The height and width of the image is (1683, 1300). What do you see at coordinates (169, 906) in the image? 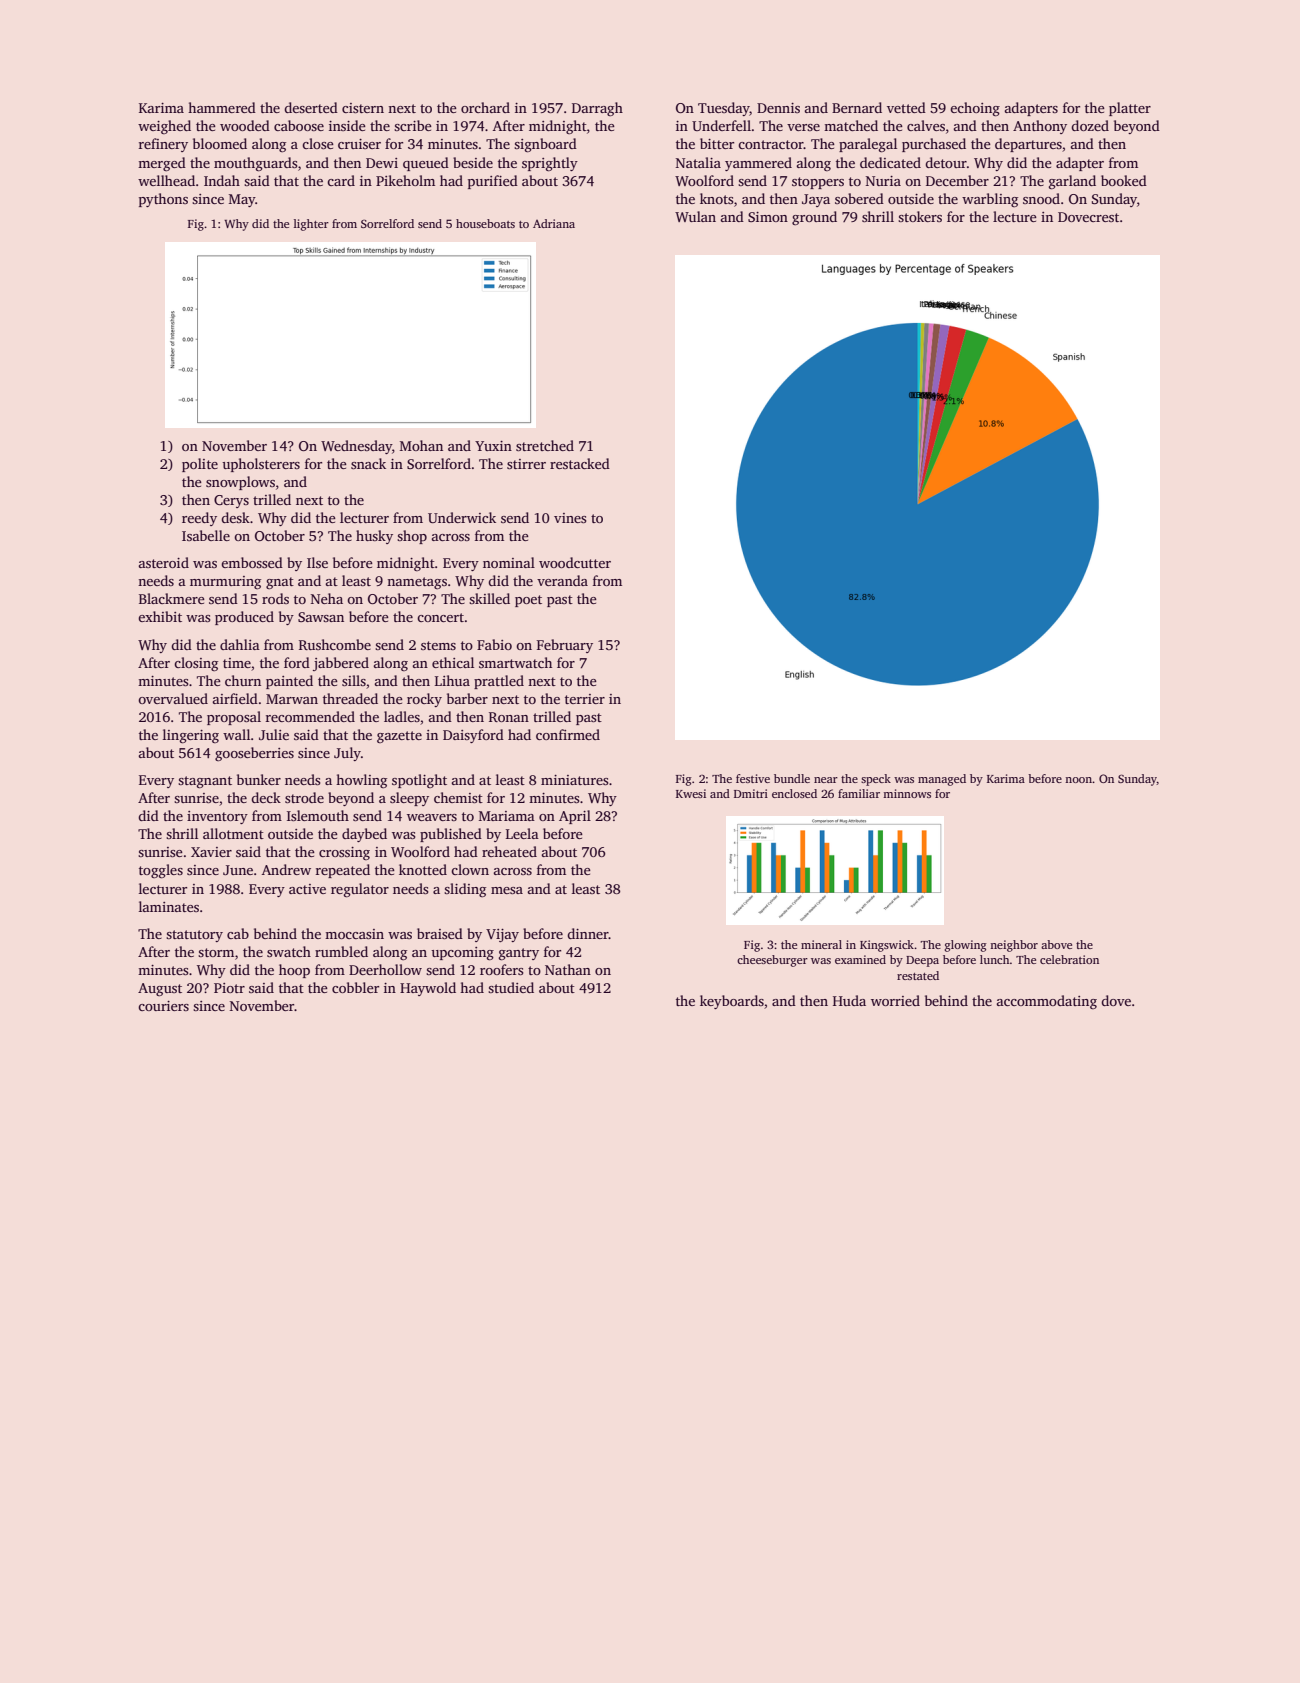
I see `laminates` at bounding box center [169, 906].
